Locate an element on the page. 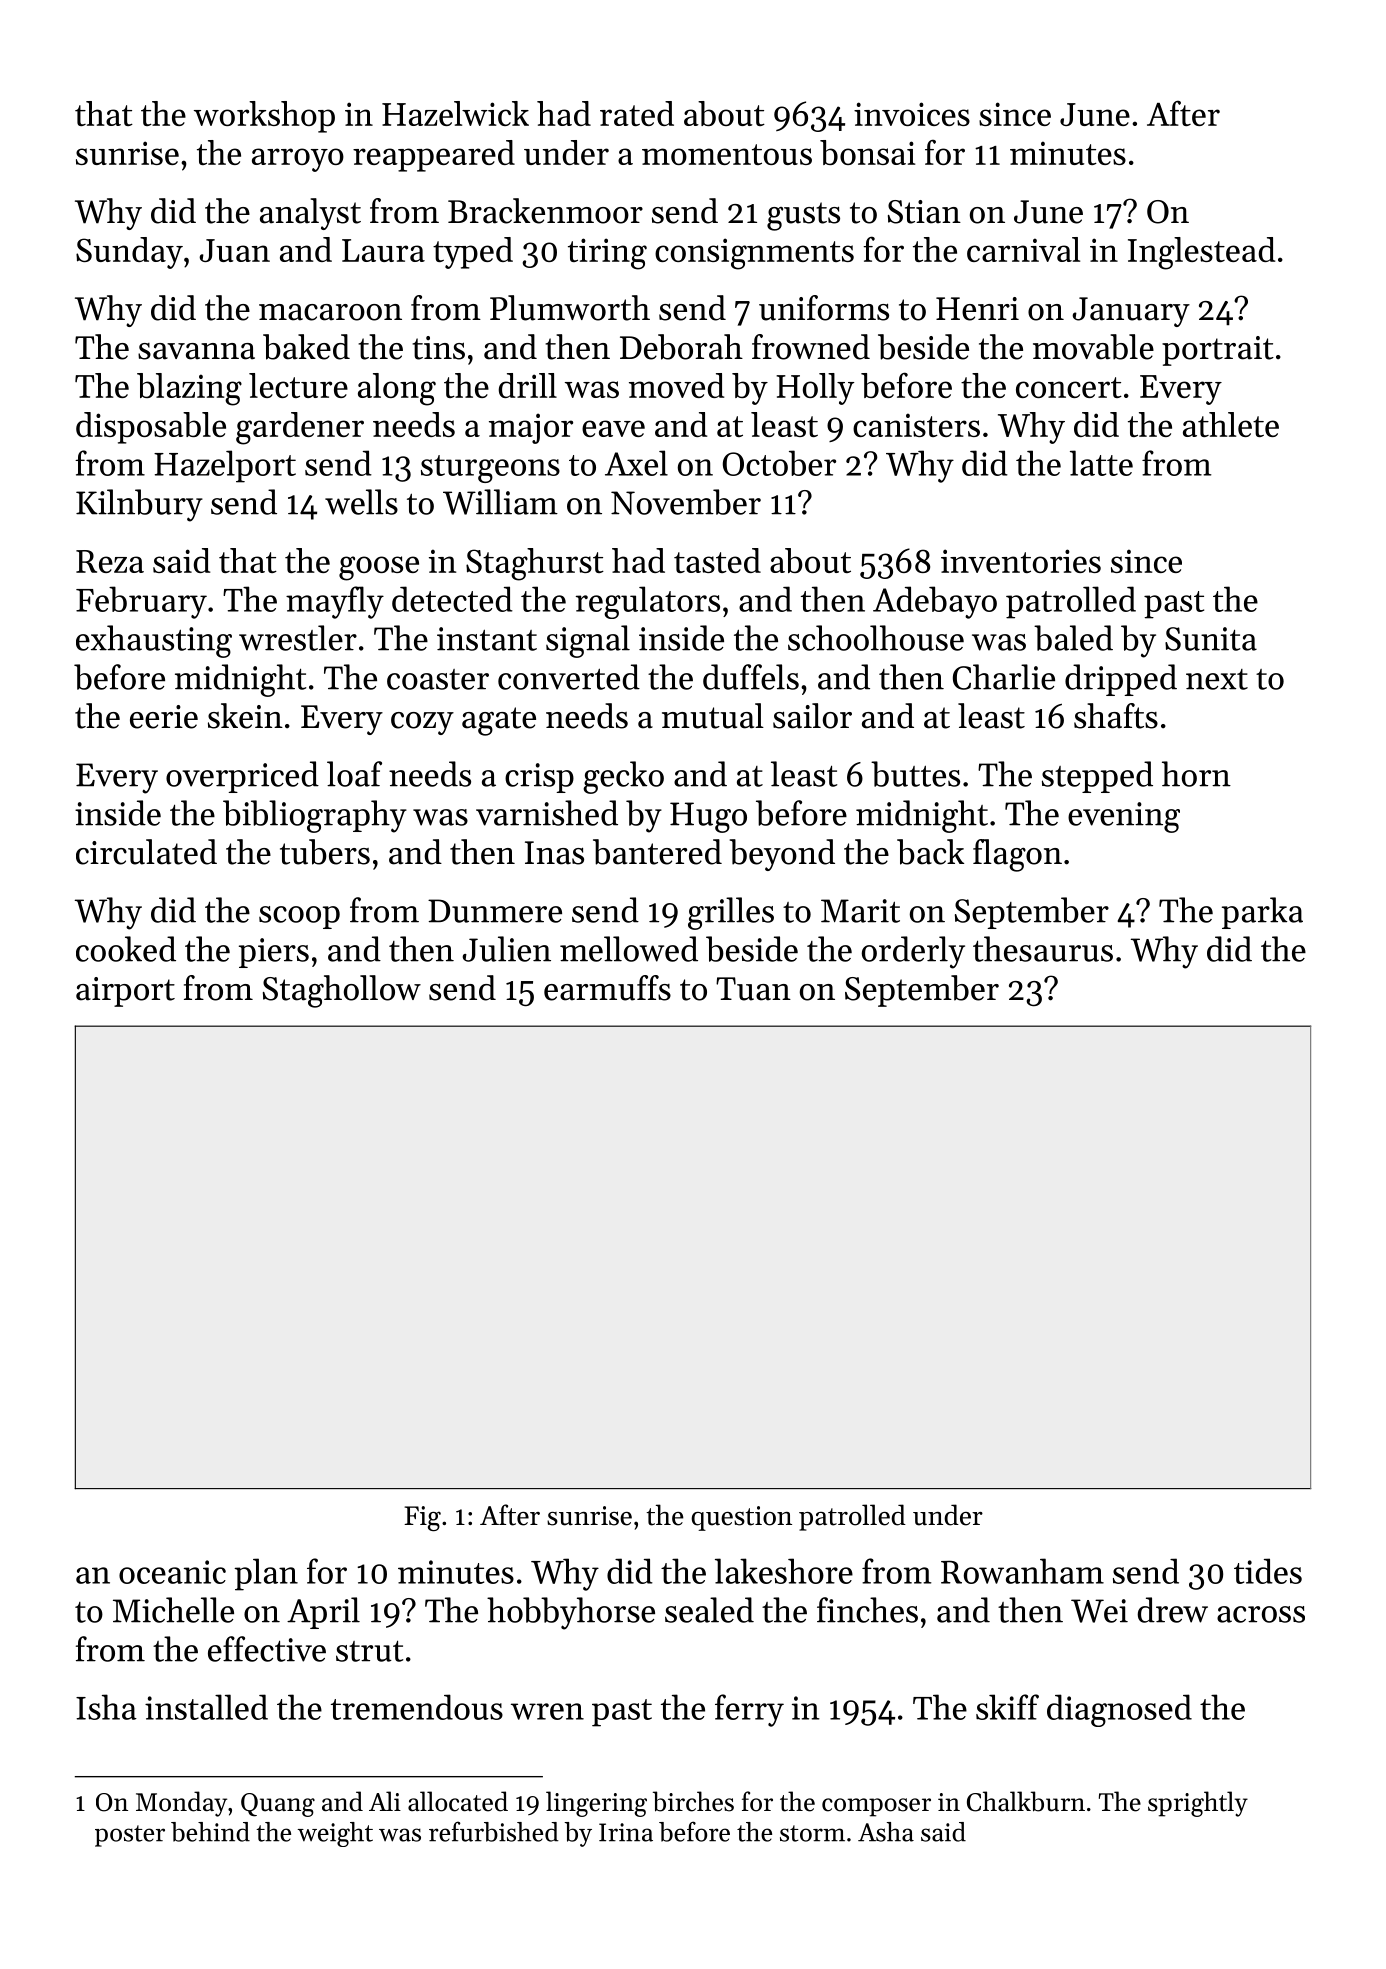  beyond is located at coordinates (782, 855).
